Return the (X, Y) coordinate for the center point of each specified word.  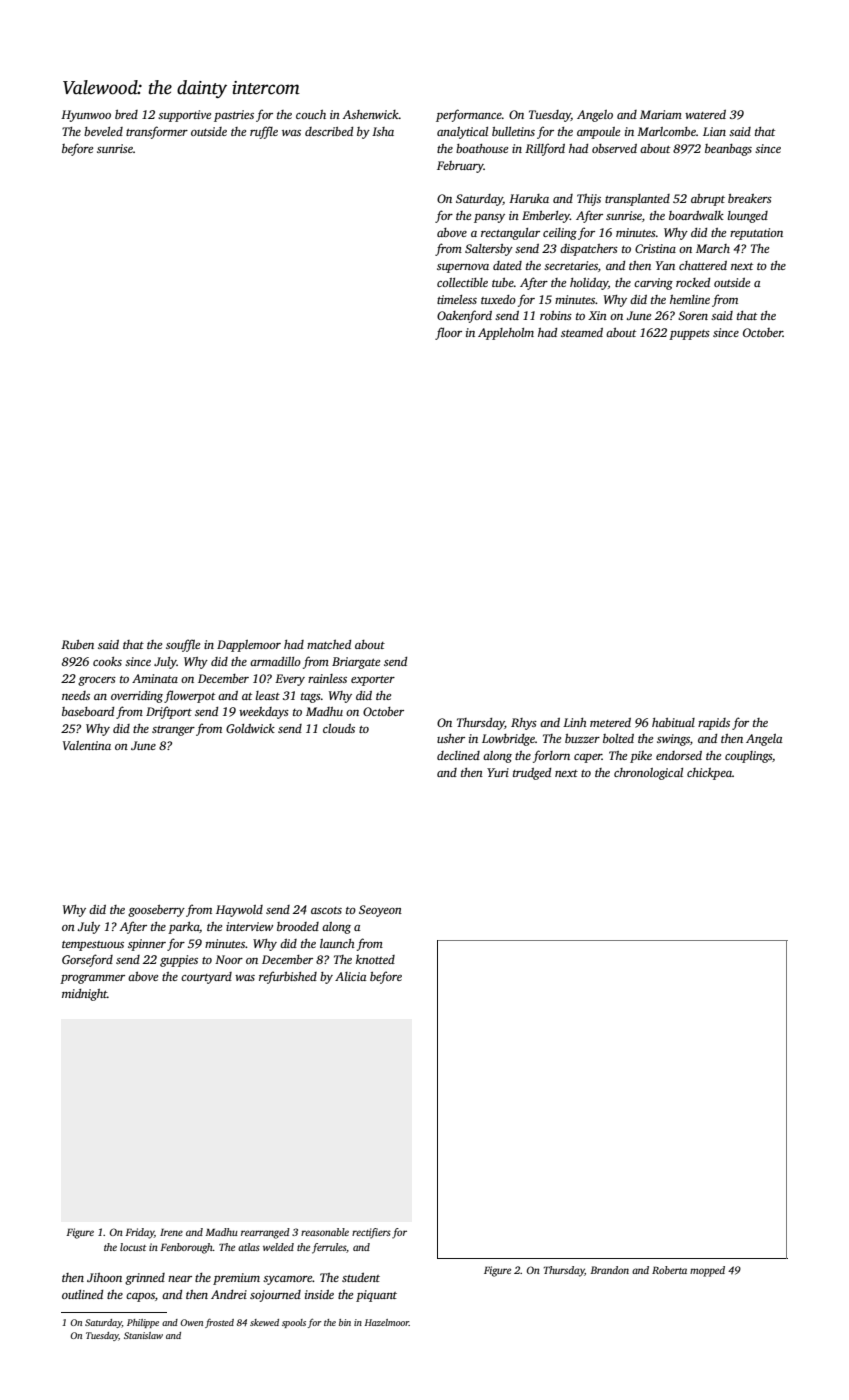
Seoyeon (380, 911)
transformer (157, 132)
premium (236, 1279)
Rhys (524, 724)
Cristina (655, 248)
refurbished (288, 977)
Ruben (77, 644)
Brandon (609, 1270)
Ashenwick (371, 114)
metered (610, 722)
